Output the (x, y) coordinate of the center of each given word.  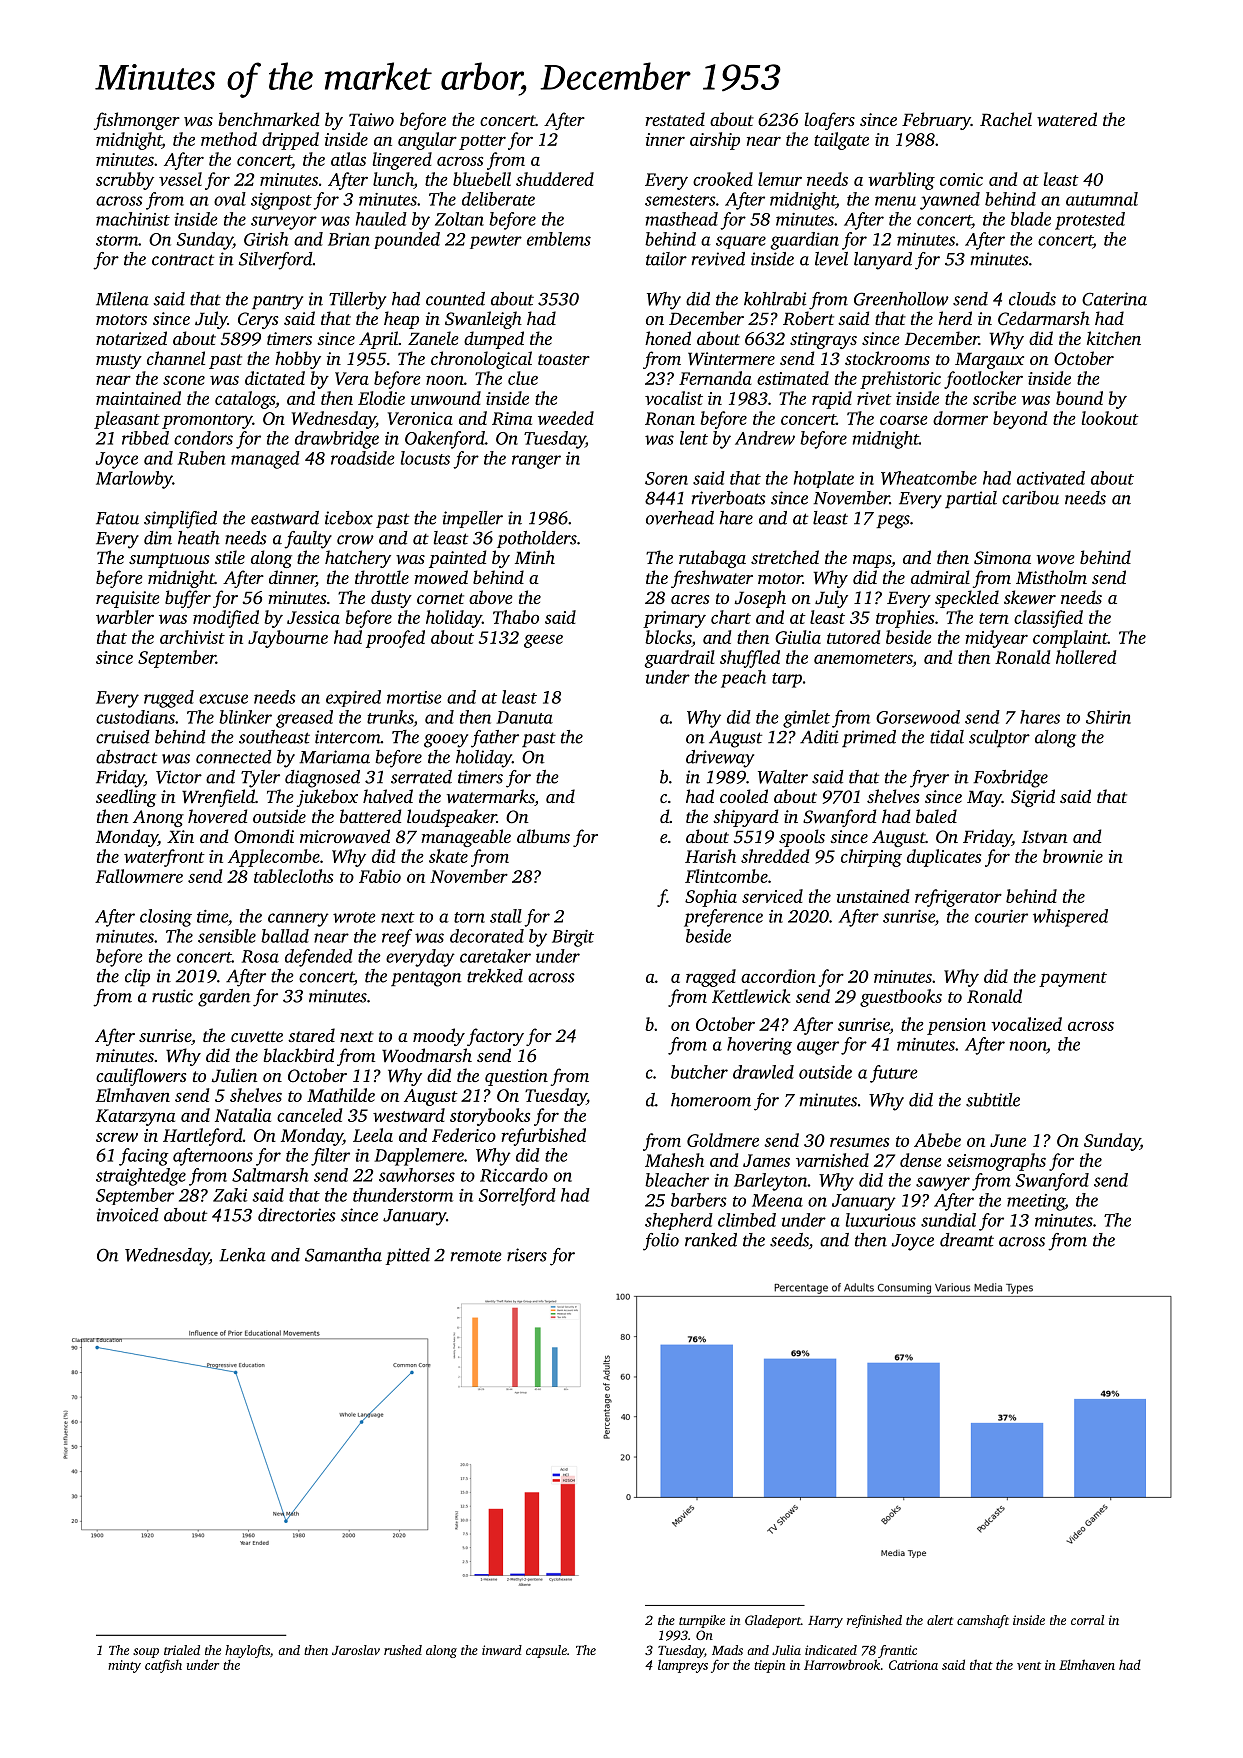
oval (230, 199)
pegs (893, 522)
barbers (699, 1200)
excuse (223, 699)
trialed (182, 1650)
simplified (180, 520)
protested (1090, 221)
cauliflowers (141, 1077)
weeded (566, 418)
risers (527, 1255)
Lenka (242, 1255)
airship (715, 141)
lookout (1110, 418)
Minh (535, 557)
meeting (1036, 1202)
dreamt (967, 1240)
